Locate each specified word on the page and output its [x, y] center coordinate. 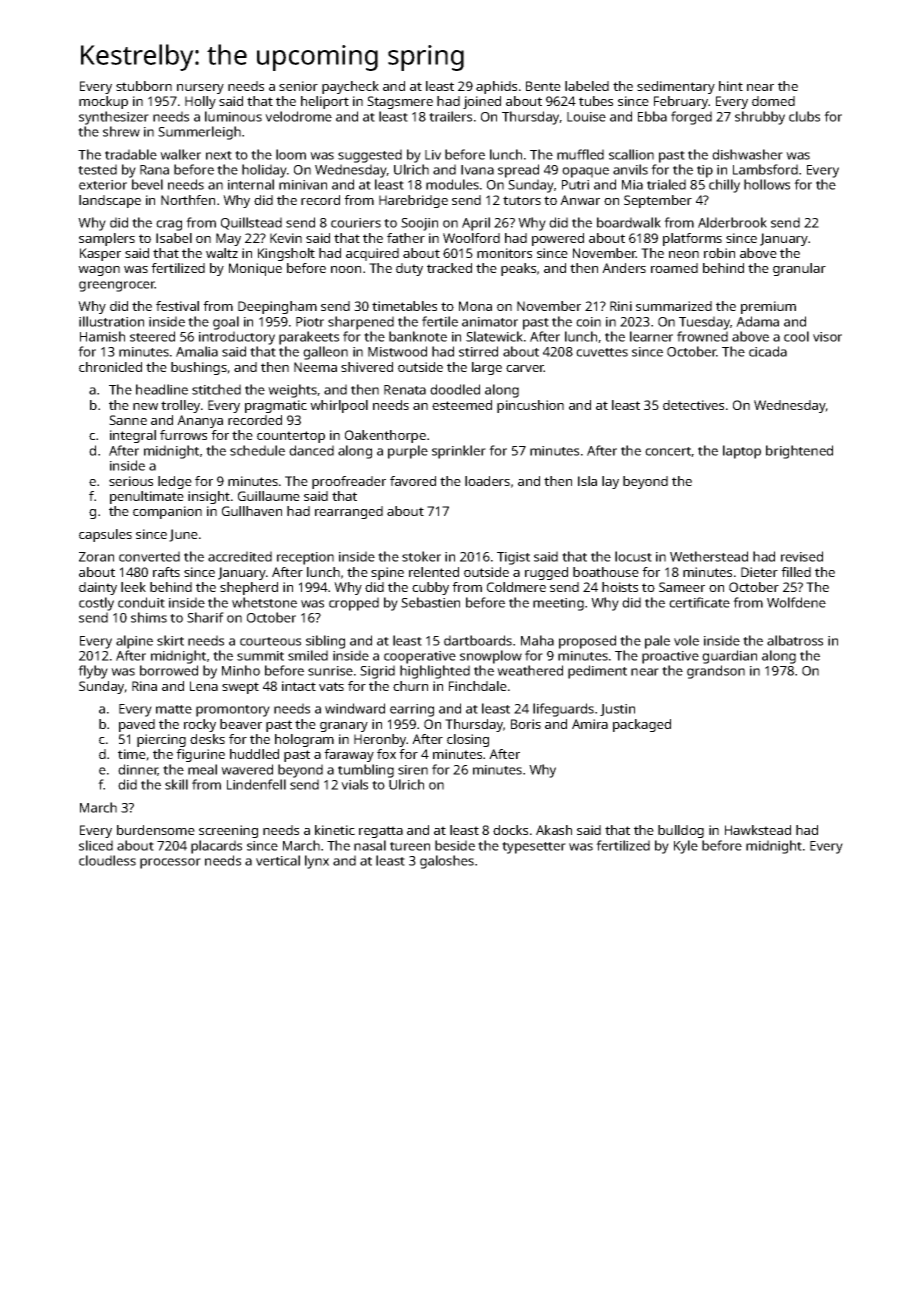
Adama [757, 321]
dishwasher [747, 154]
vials [354, 784]
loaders [487, 481]
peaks [518, 269]
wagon [99, 271]
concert [668, 452]
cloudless [107, 860]
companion [167, 512]
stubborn [144, 86]
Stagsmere [400, 102]
